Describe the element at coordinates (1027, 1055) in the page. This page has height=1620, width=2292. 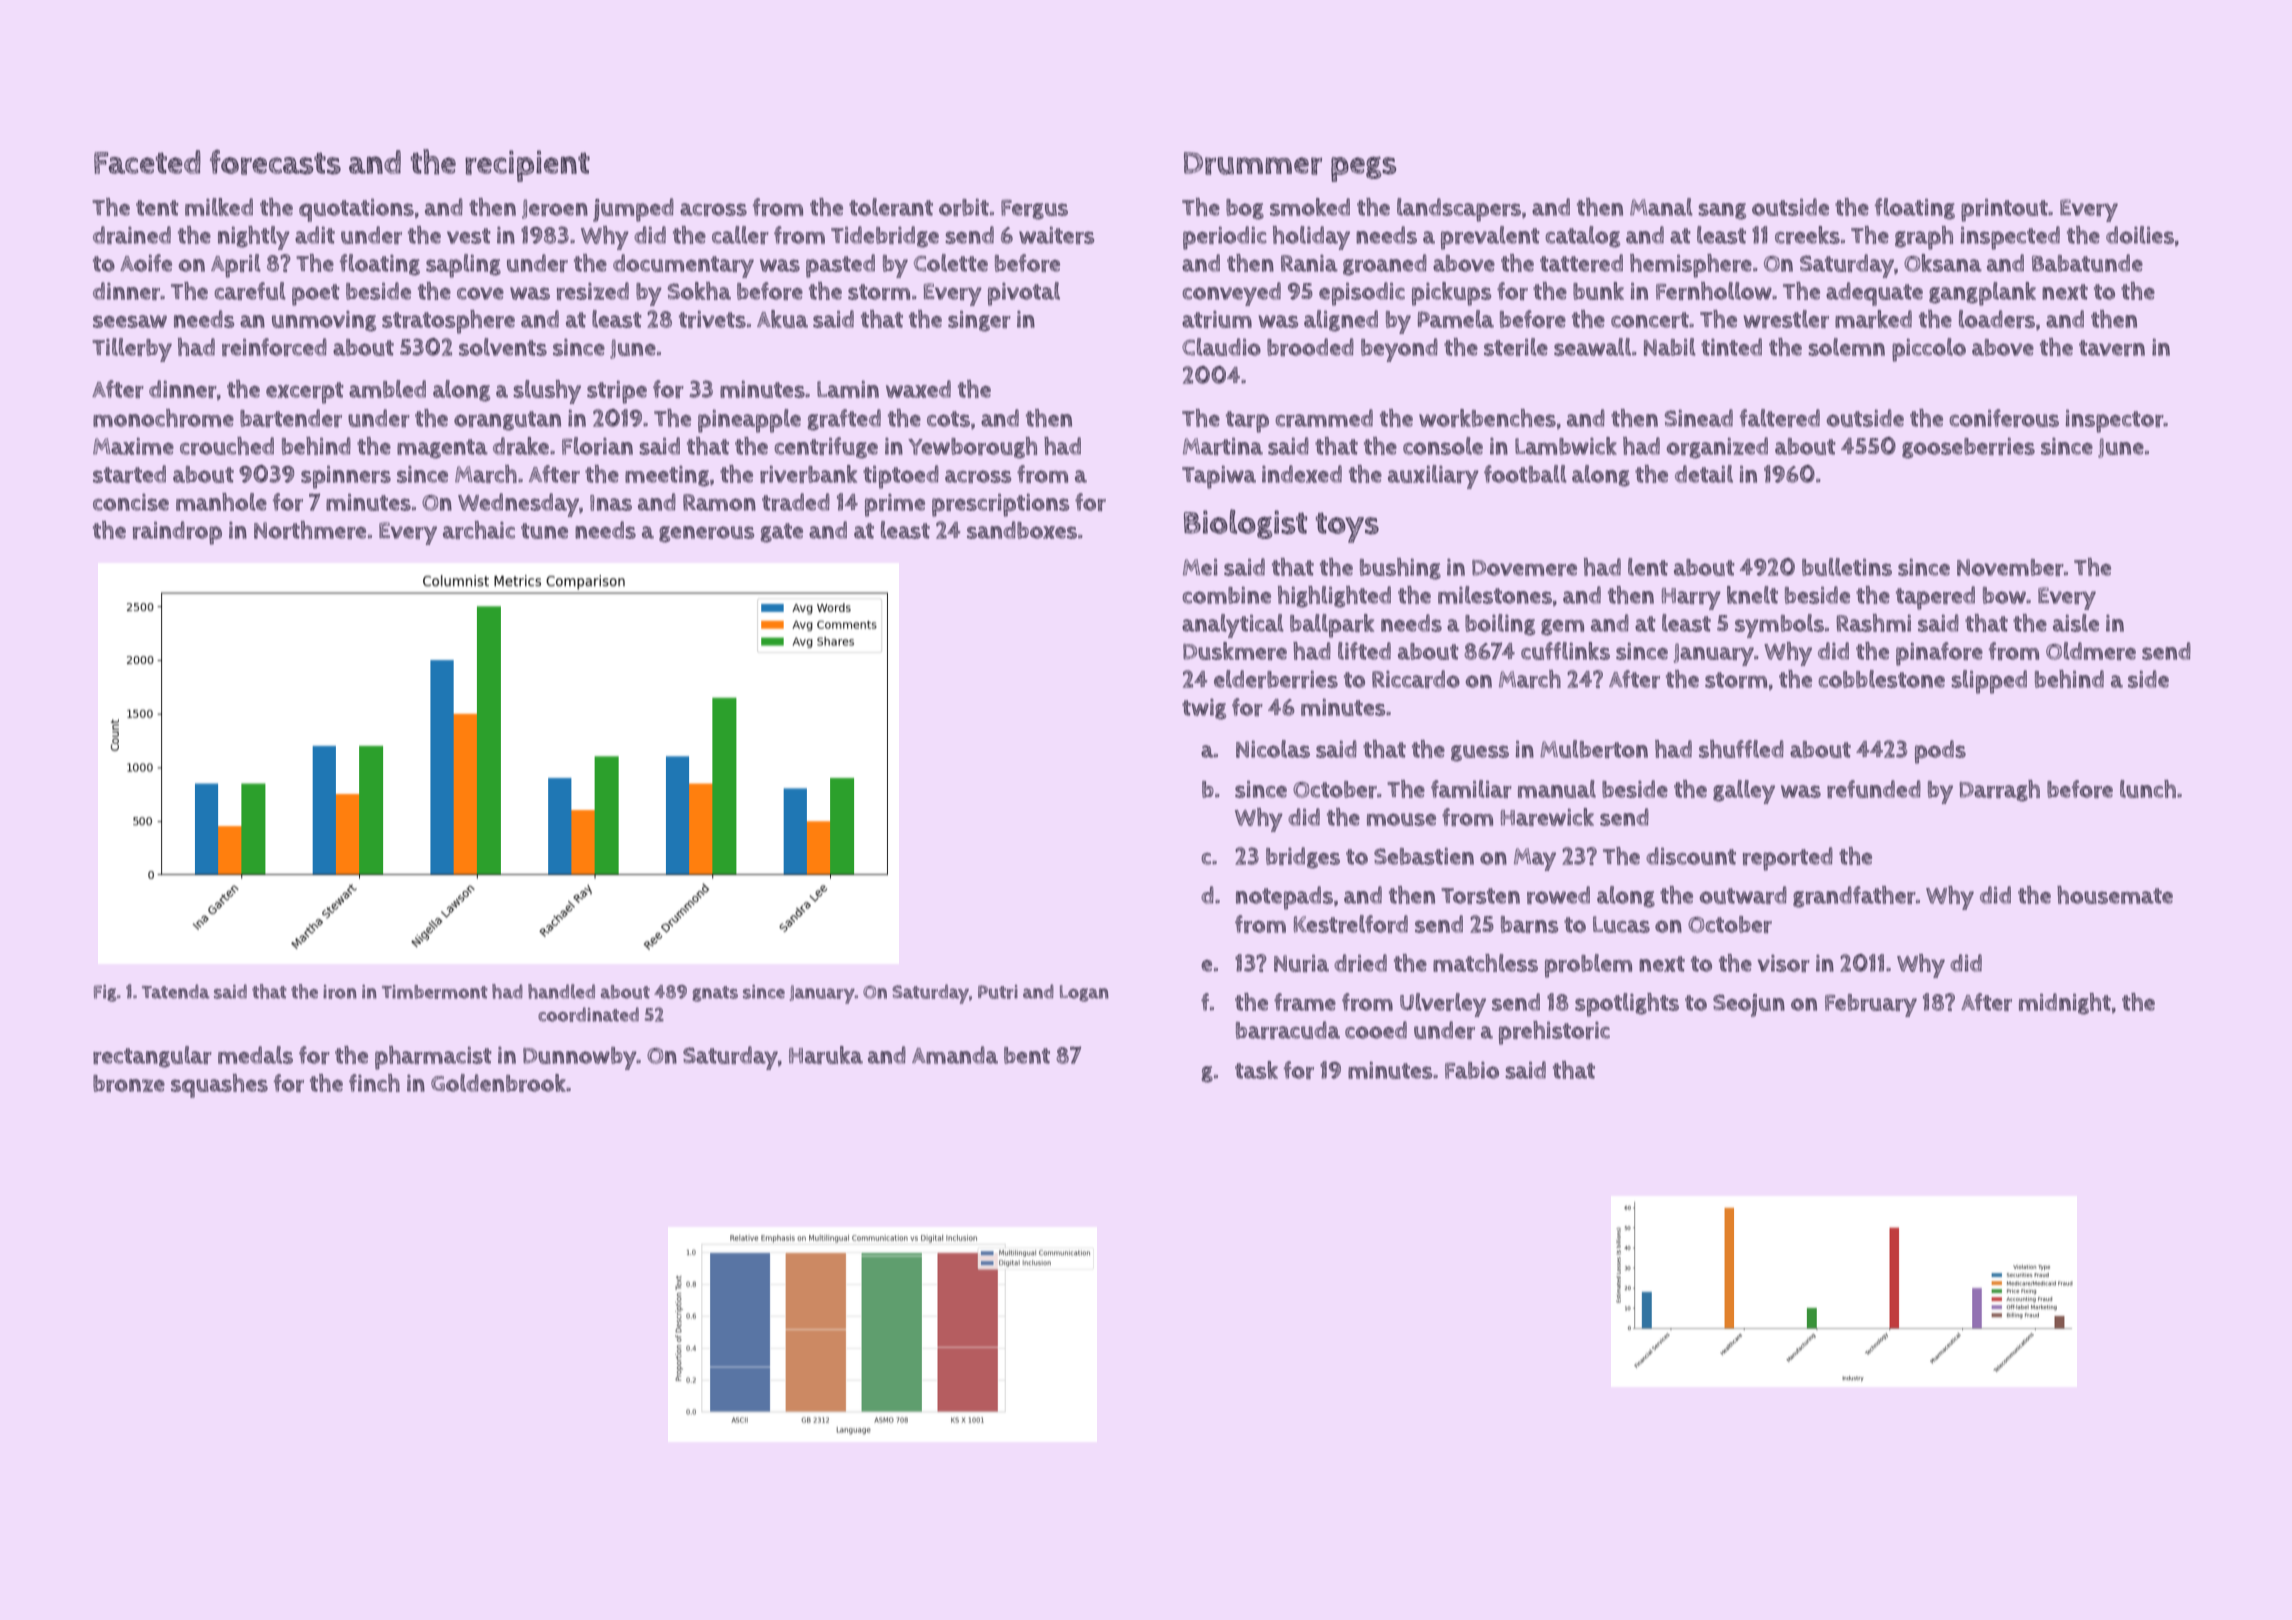
I see `bent` at that location.
